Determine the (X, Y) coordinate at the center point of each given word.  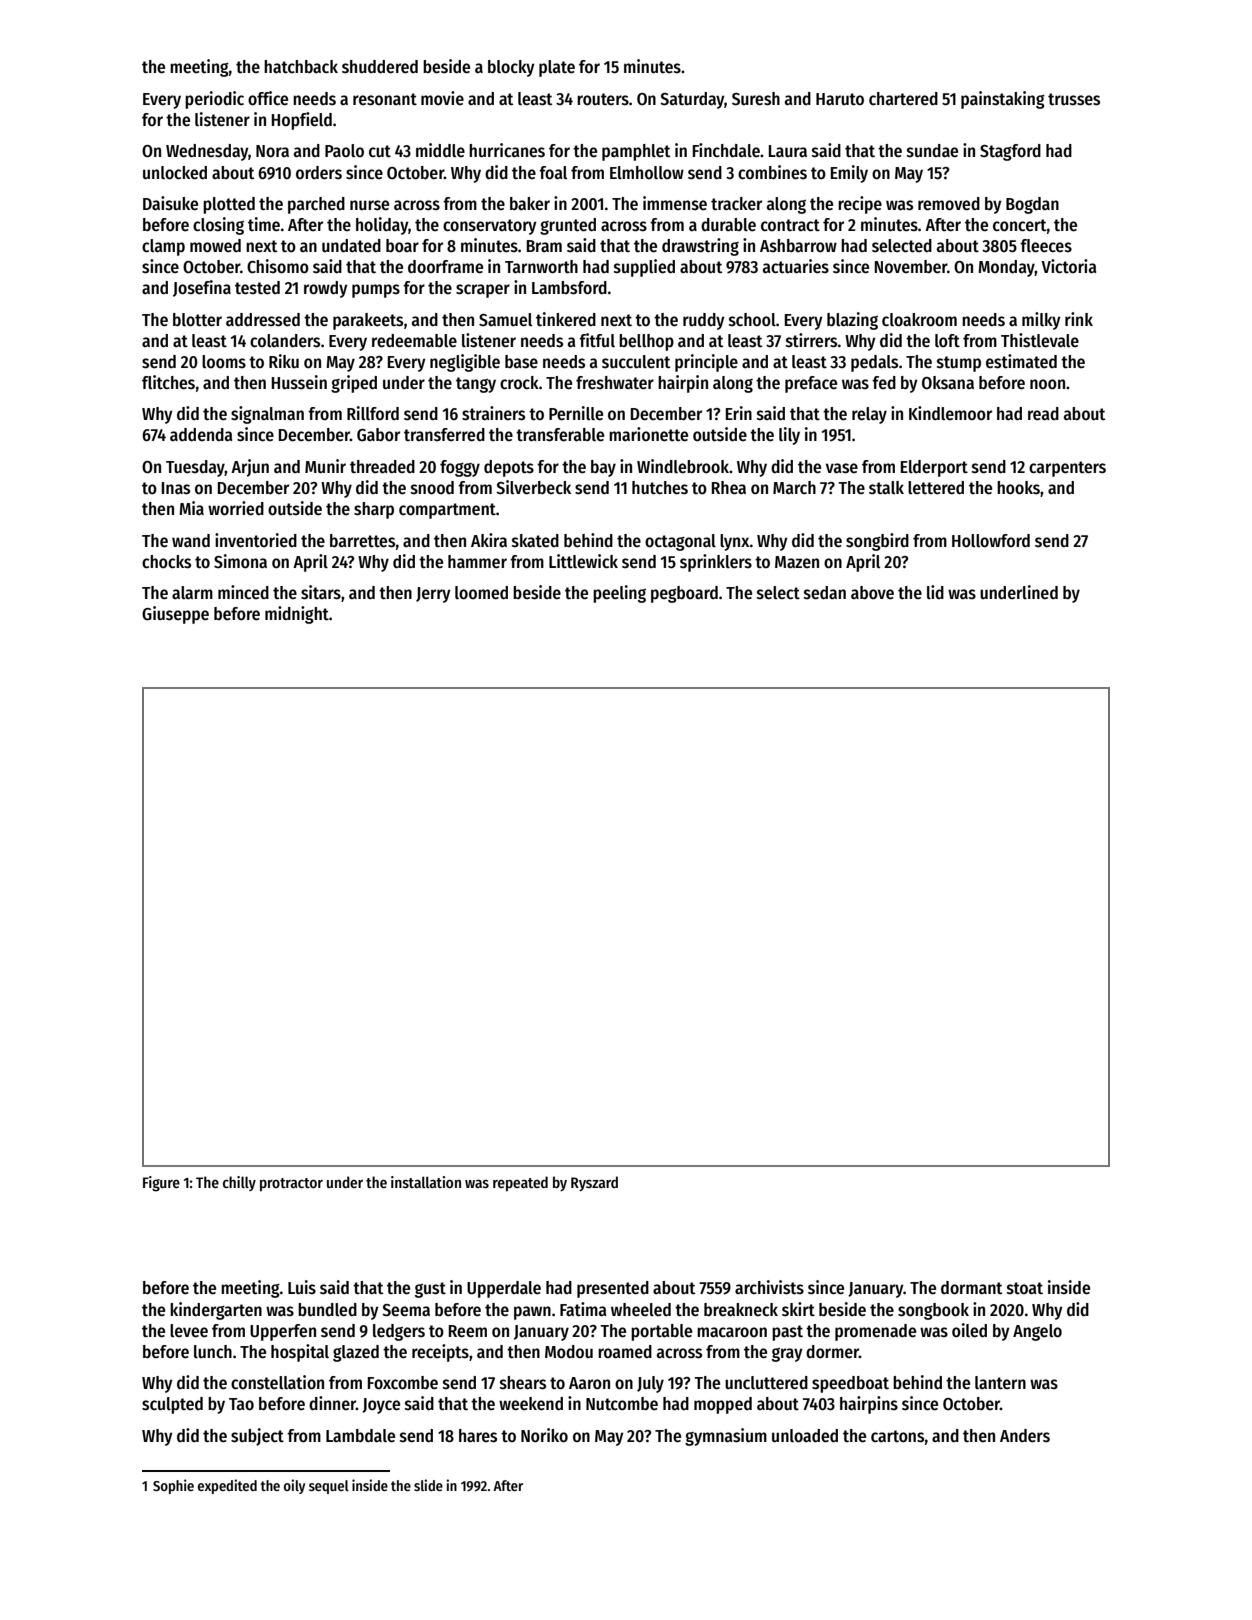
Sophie (173, 1486)
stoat (1025, 1288)
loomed (481, 593)
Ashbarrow (798, 246)
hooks (1018, 488)
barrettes (362, 541)
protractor (291, 1184)
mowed (215, 246)
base (521, 362)
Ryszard (594, 1183)
